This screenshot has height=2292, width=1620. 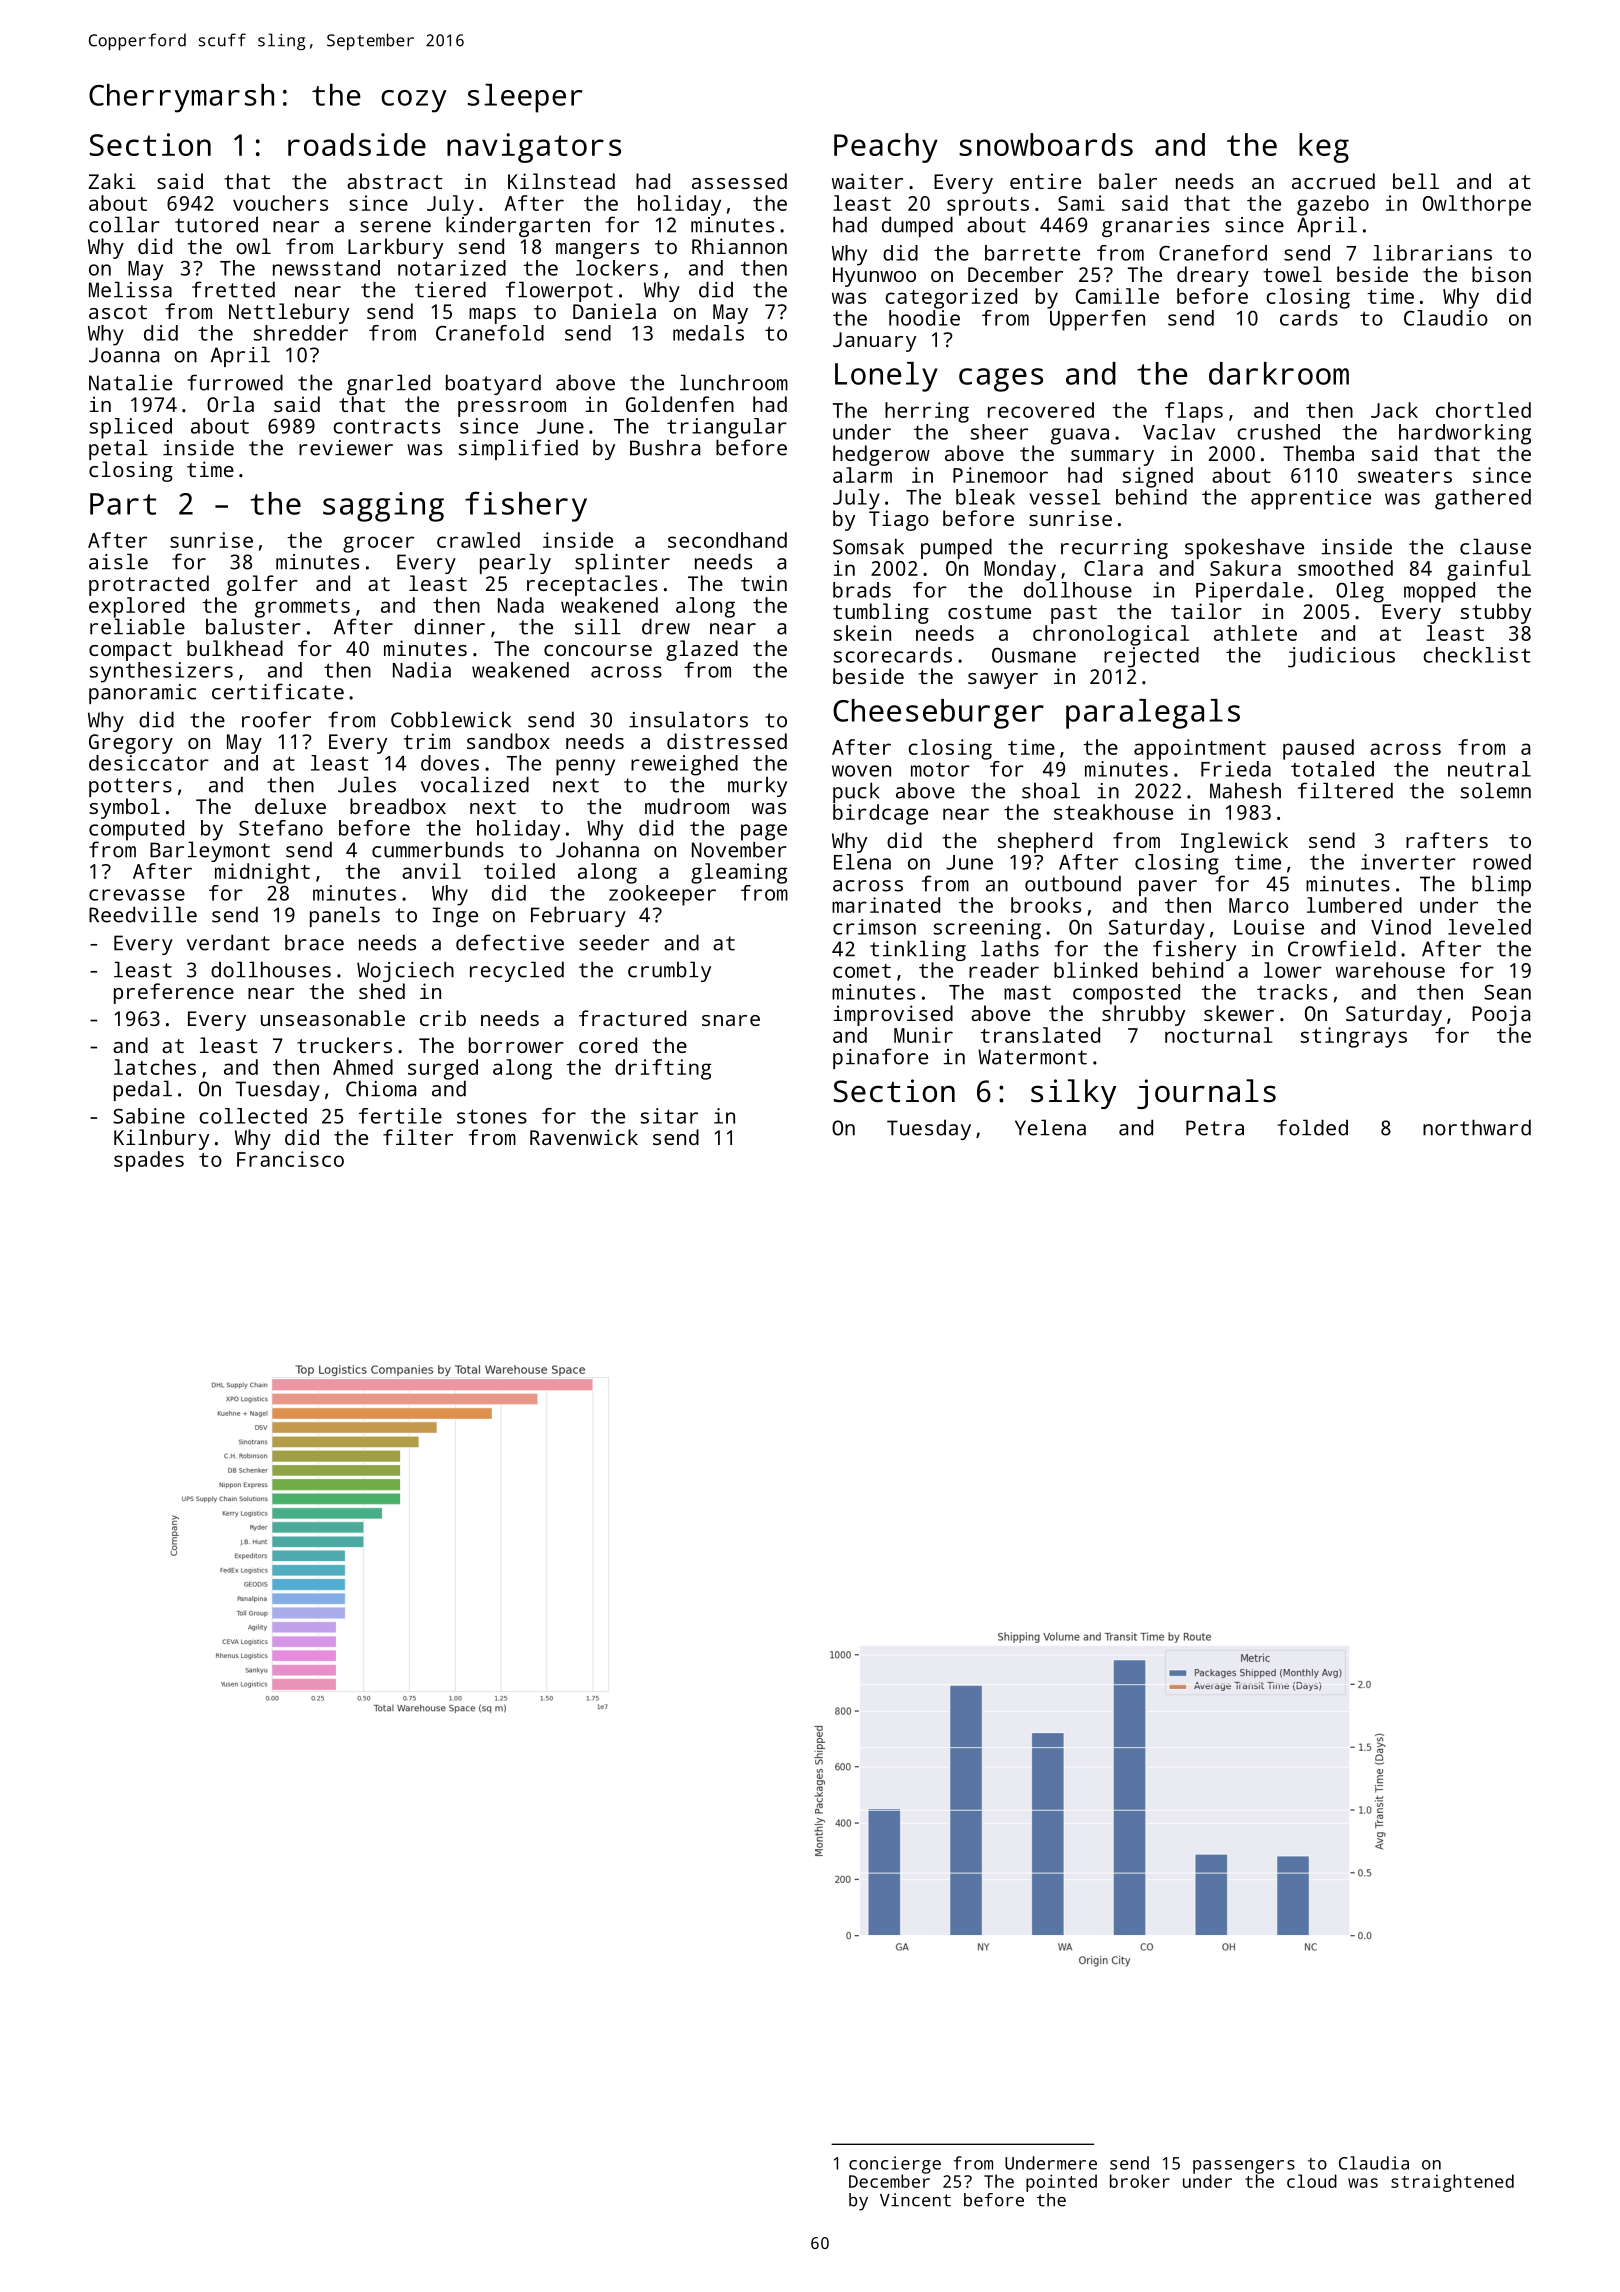 I want to click on apprentice, so click(x=1311, y=499).
